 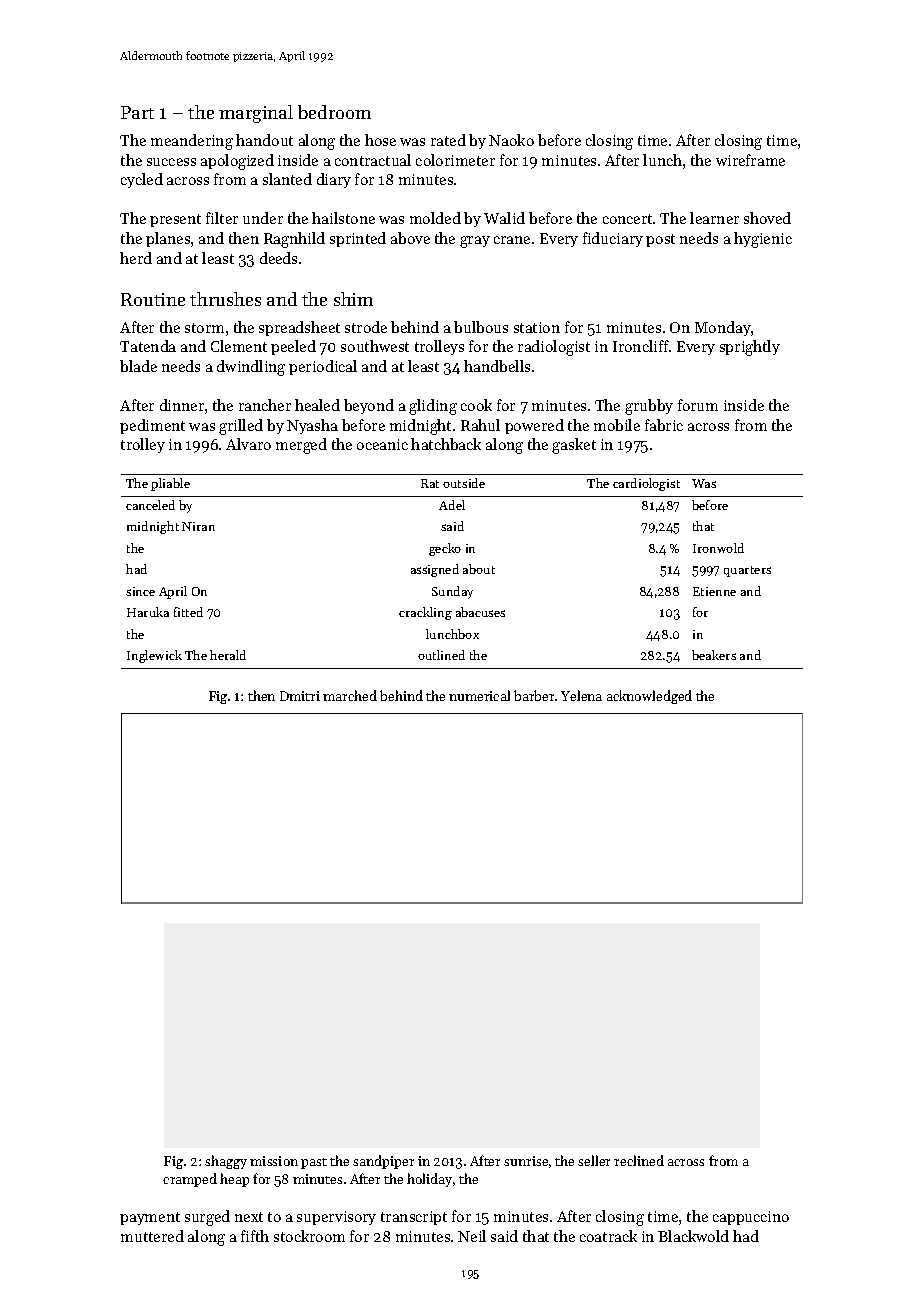 What do you see at coordinates (334, 112) in the document?
I see `bedroom` at bounding box center [334, 112].
